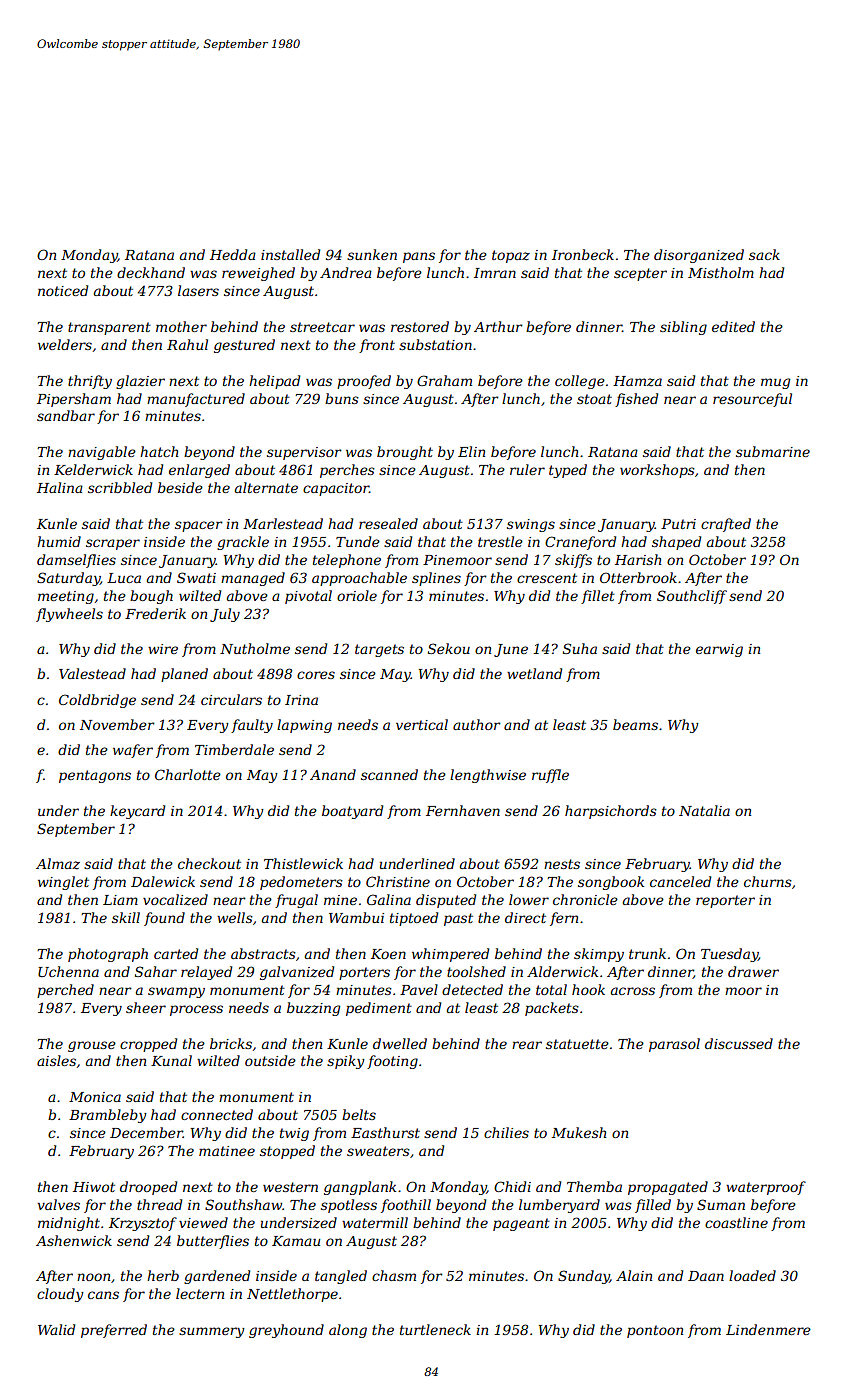 Image resolution: width=849 pixels, height=1400 pixels. Describe the element at coordinates (471, 451) in the screenshot. I see `Elin` at that location.
